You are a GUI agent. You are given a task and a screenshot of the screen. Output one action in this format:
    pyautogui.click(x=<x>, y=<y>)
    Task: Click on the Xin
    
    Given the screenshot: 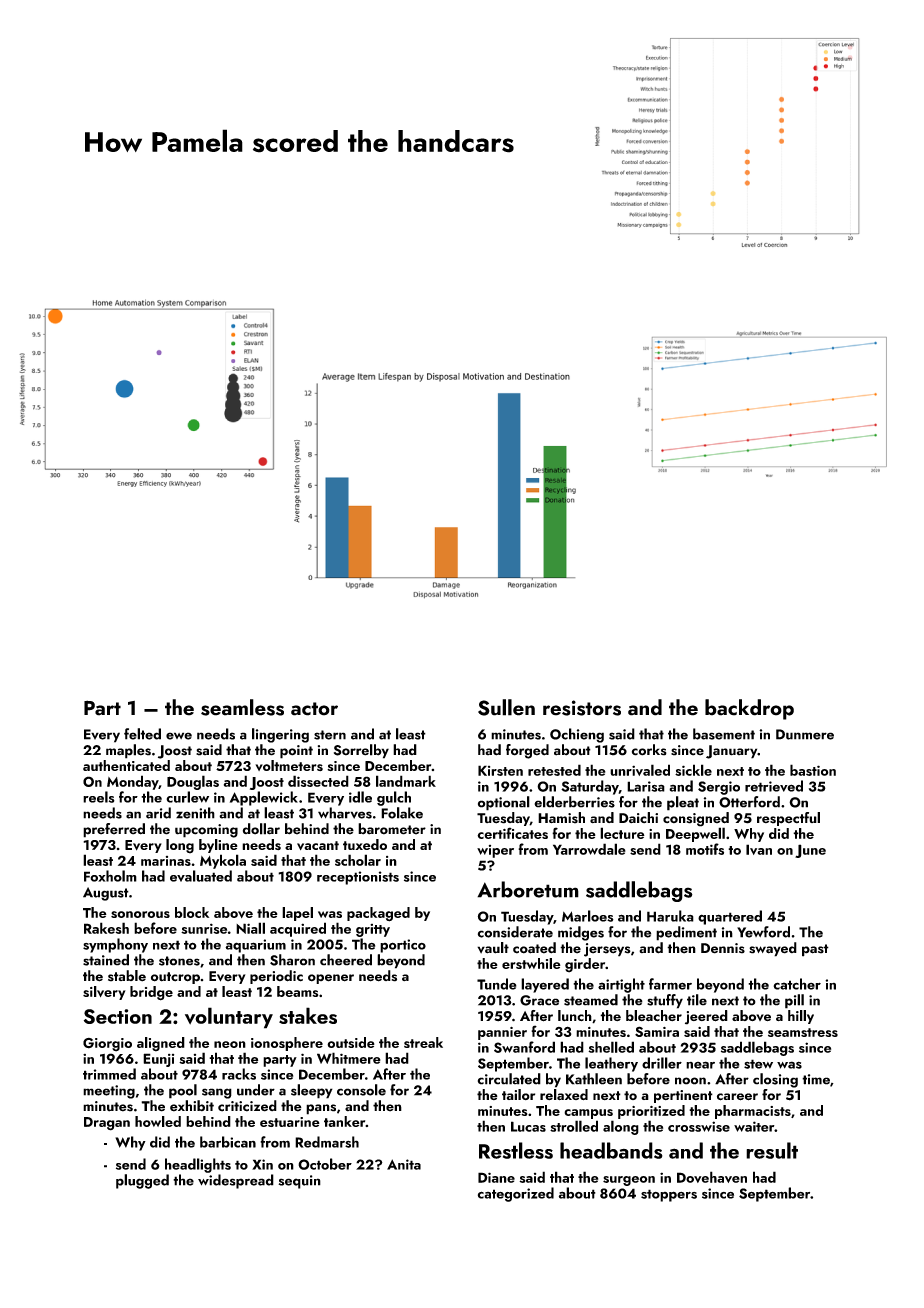 What is the action you would take?
    pyautogui.click(x=262, y=1164)
